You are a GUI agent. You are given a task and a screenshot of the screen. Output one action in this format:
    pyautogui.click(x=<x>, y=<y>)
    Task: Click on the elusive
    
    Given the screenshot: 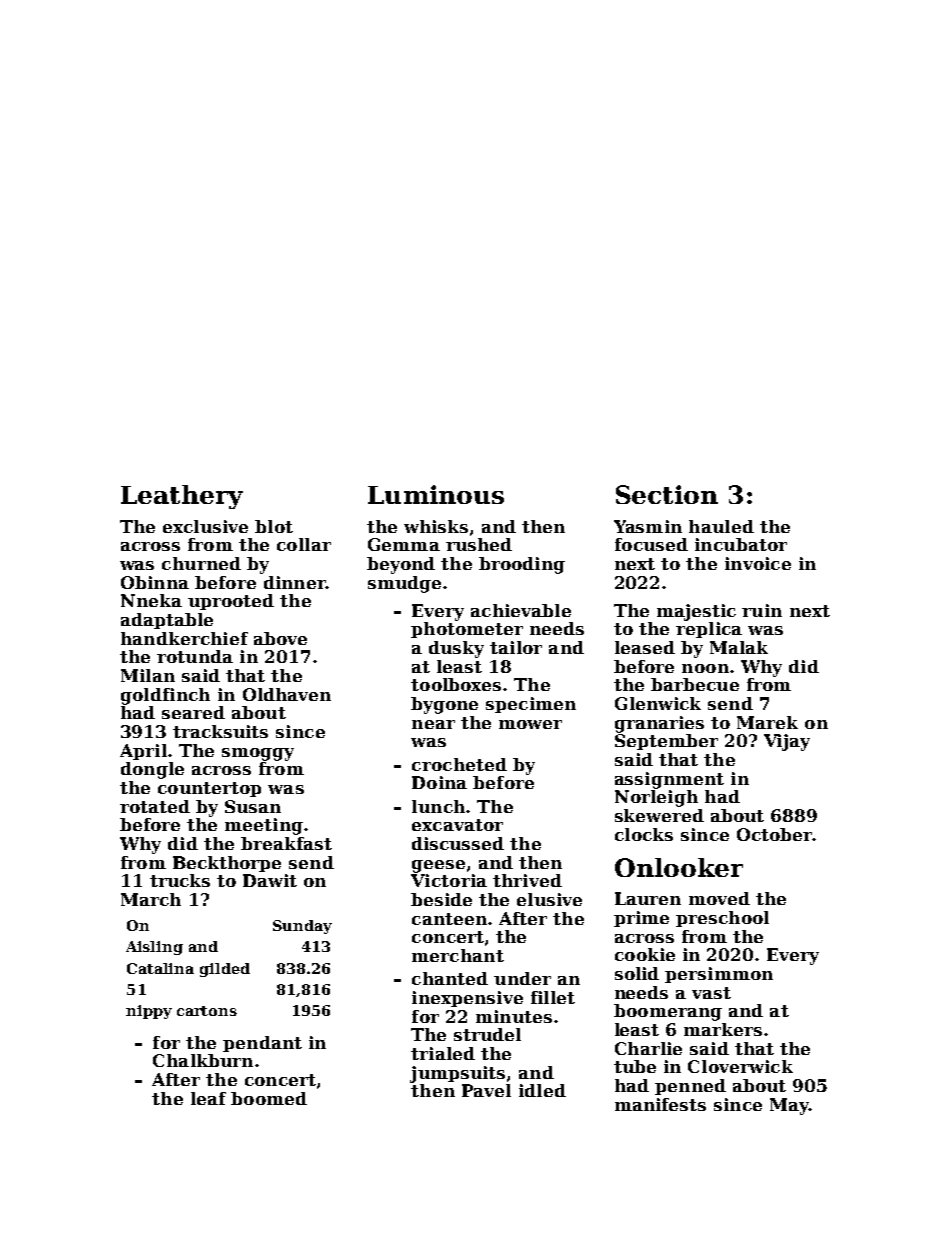 What is the action you would take?
    pyautogui.click(x=549, y=899)
